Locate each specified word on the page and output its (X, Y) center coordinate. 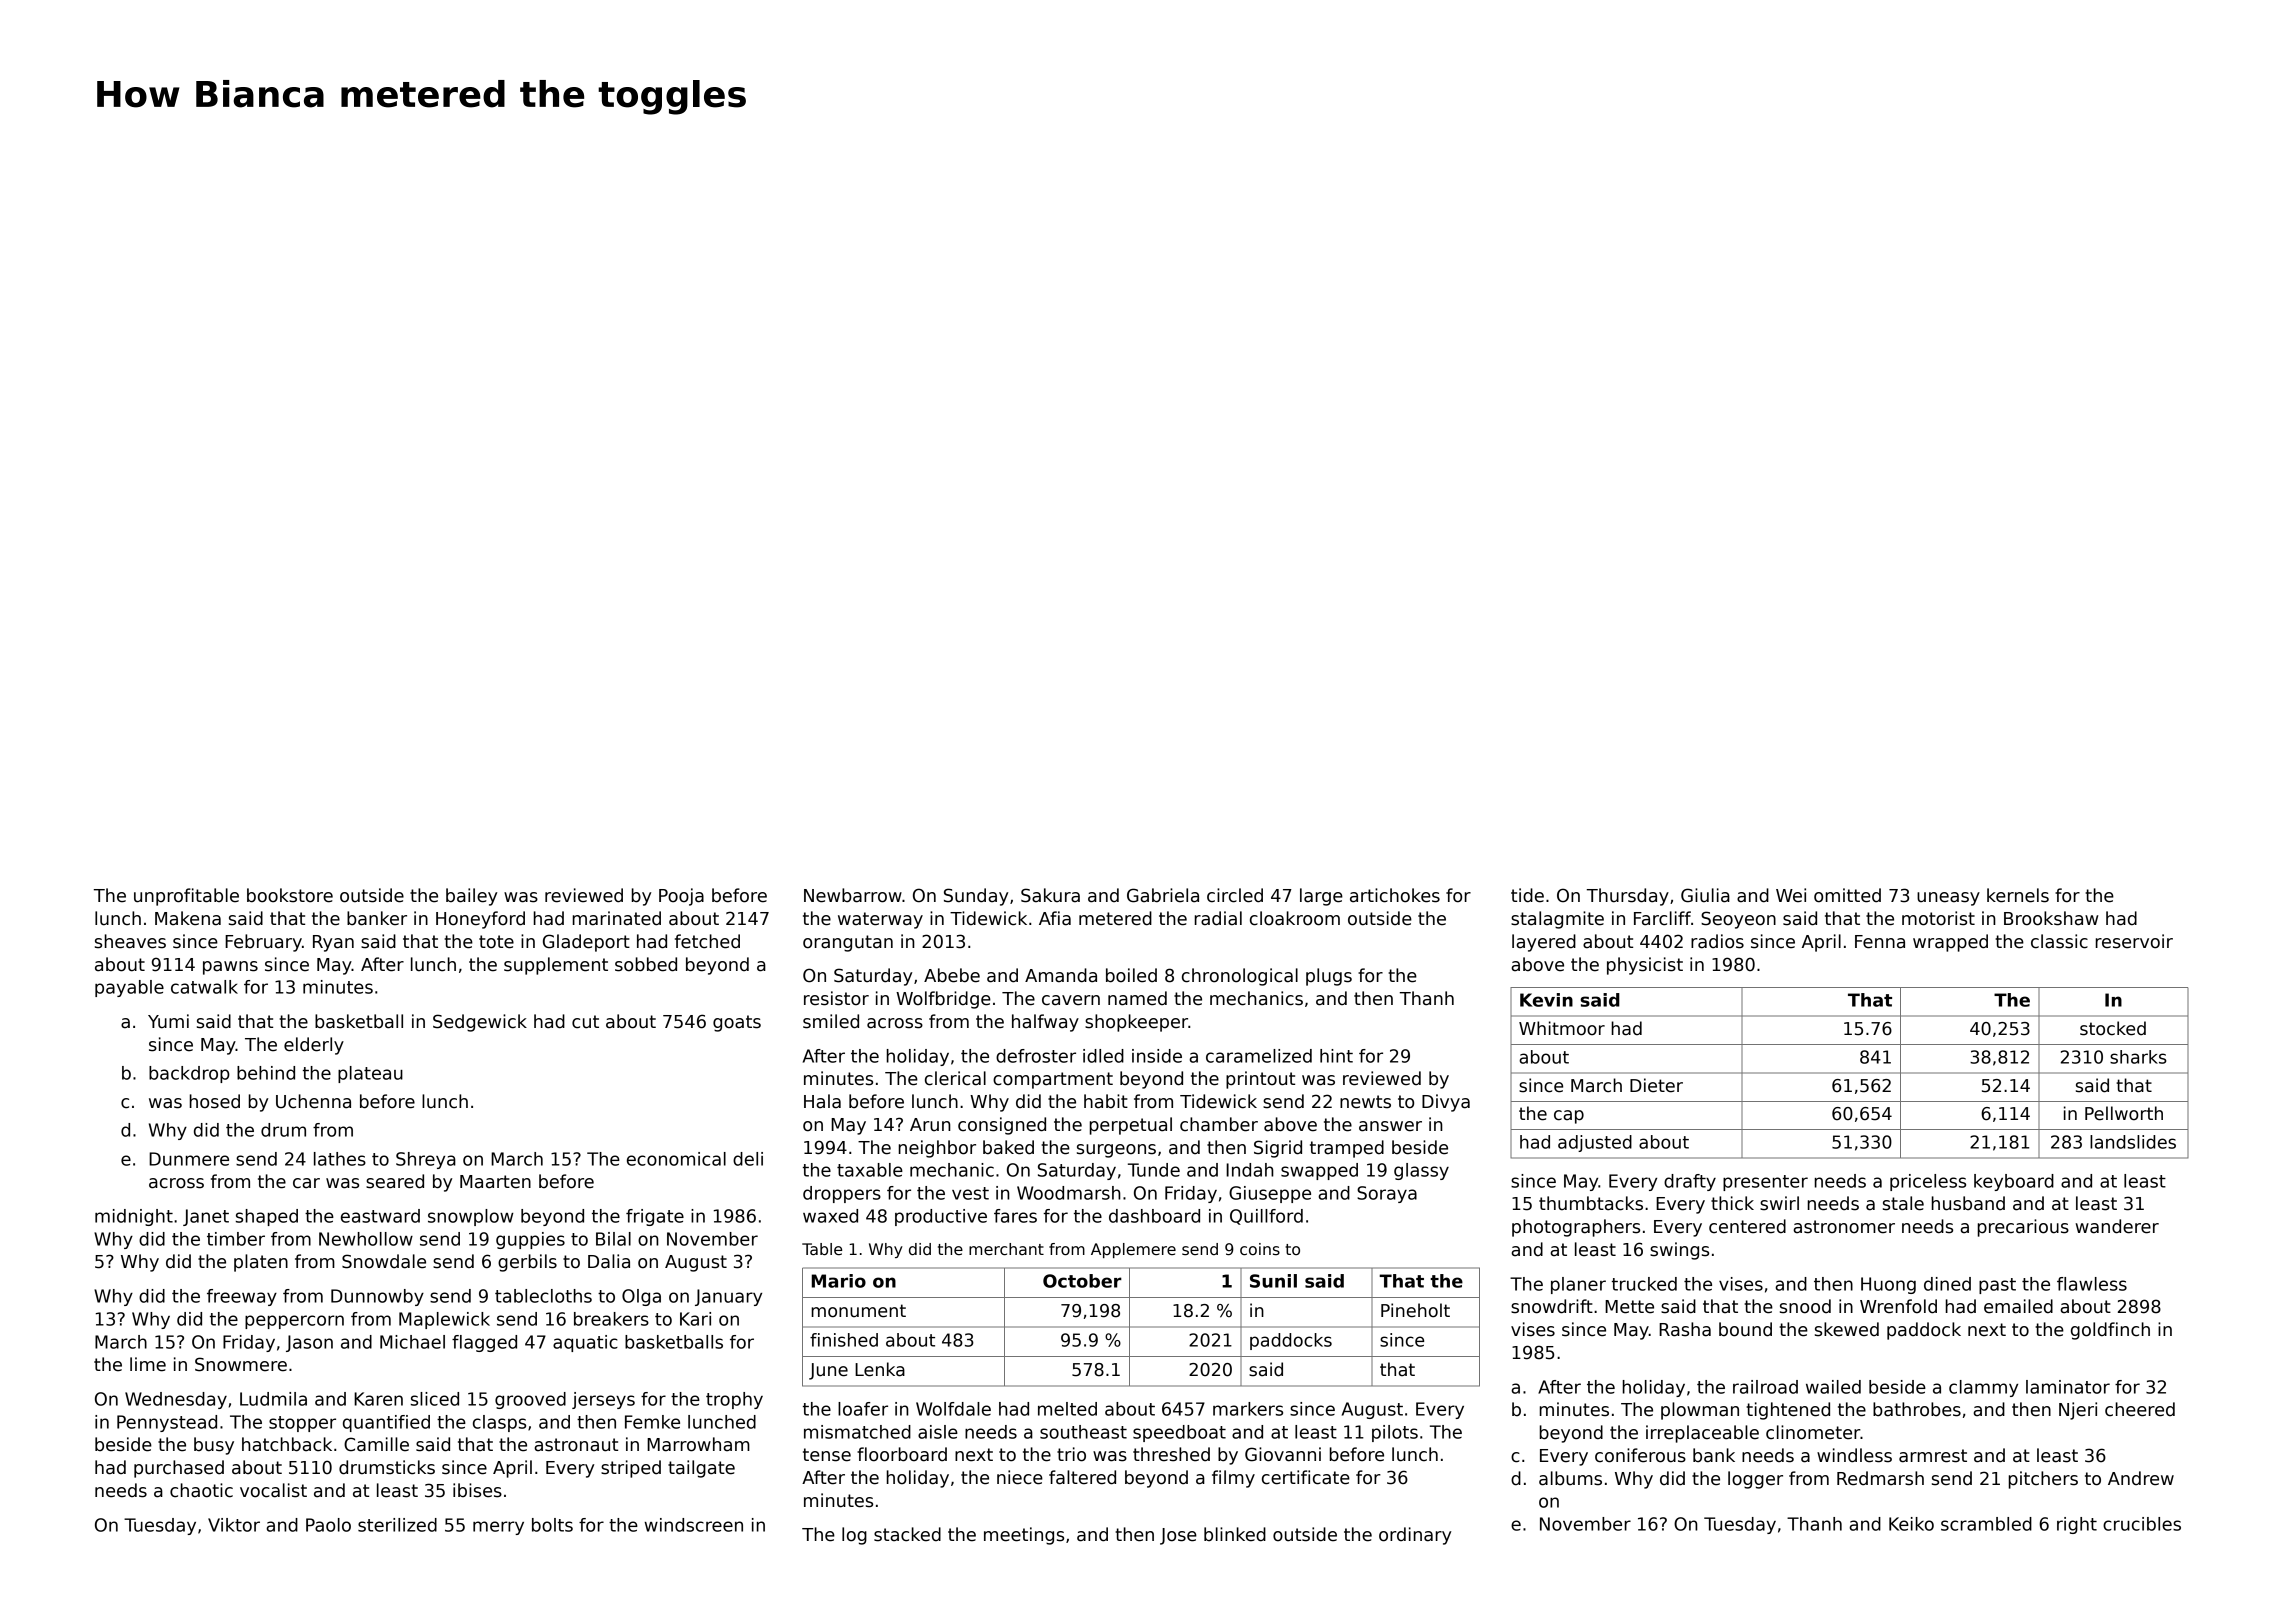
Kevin (1546, 1000)
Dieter (1656, 1085)
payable (129, 988)
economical (676, 1159)
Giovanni (1283, 1454)
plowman (1700, 1411)
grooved (530, 1400)
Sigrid (1278, 1149)
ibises (477, 1490)
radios (1717, 941)
